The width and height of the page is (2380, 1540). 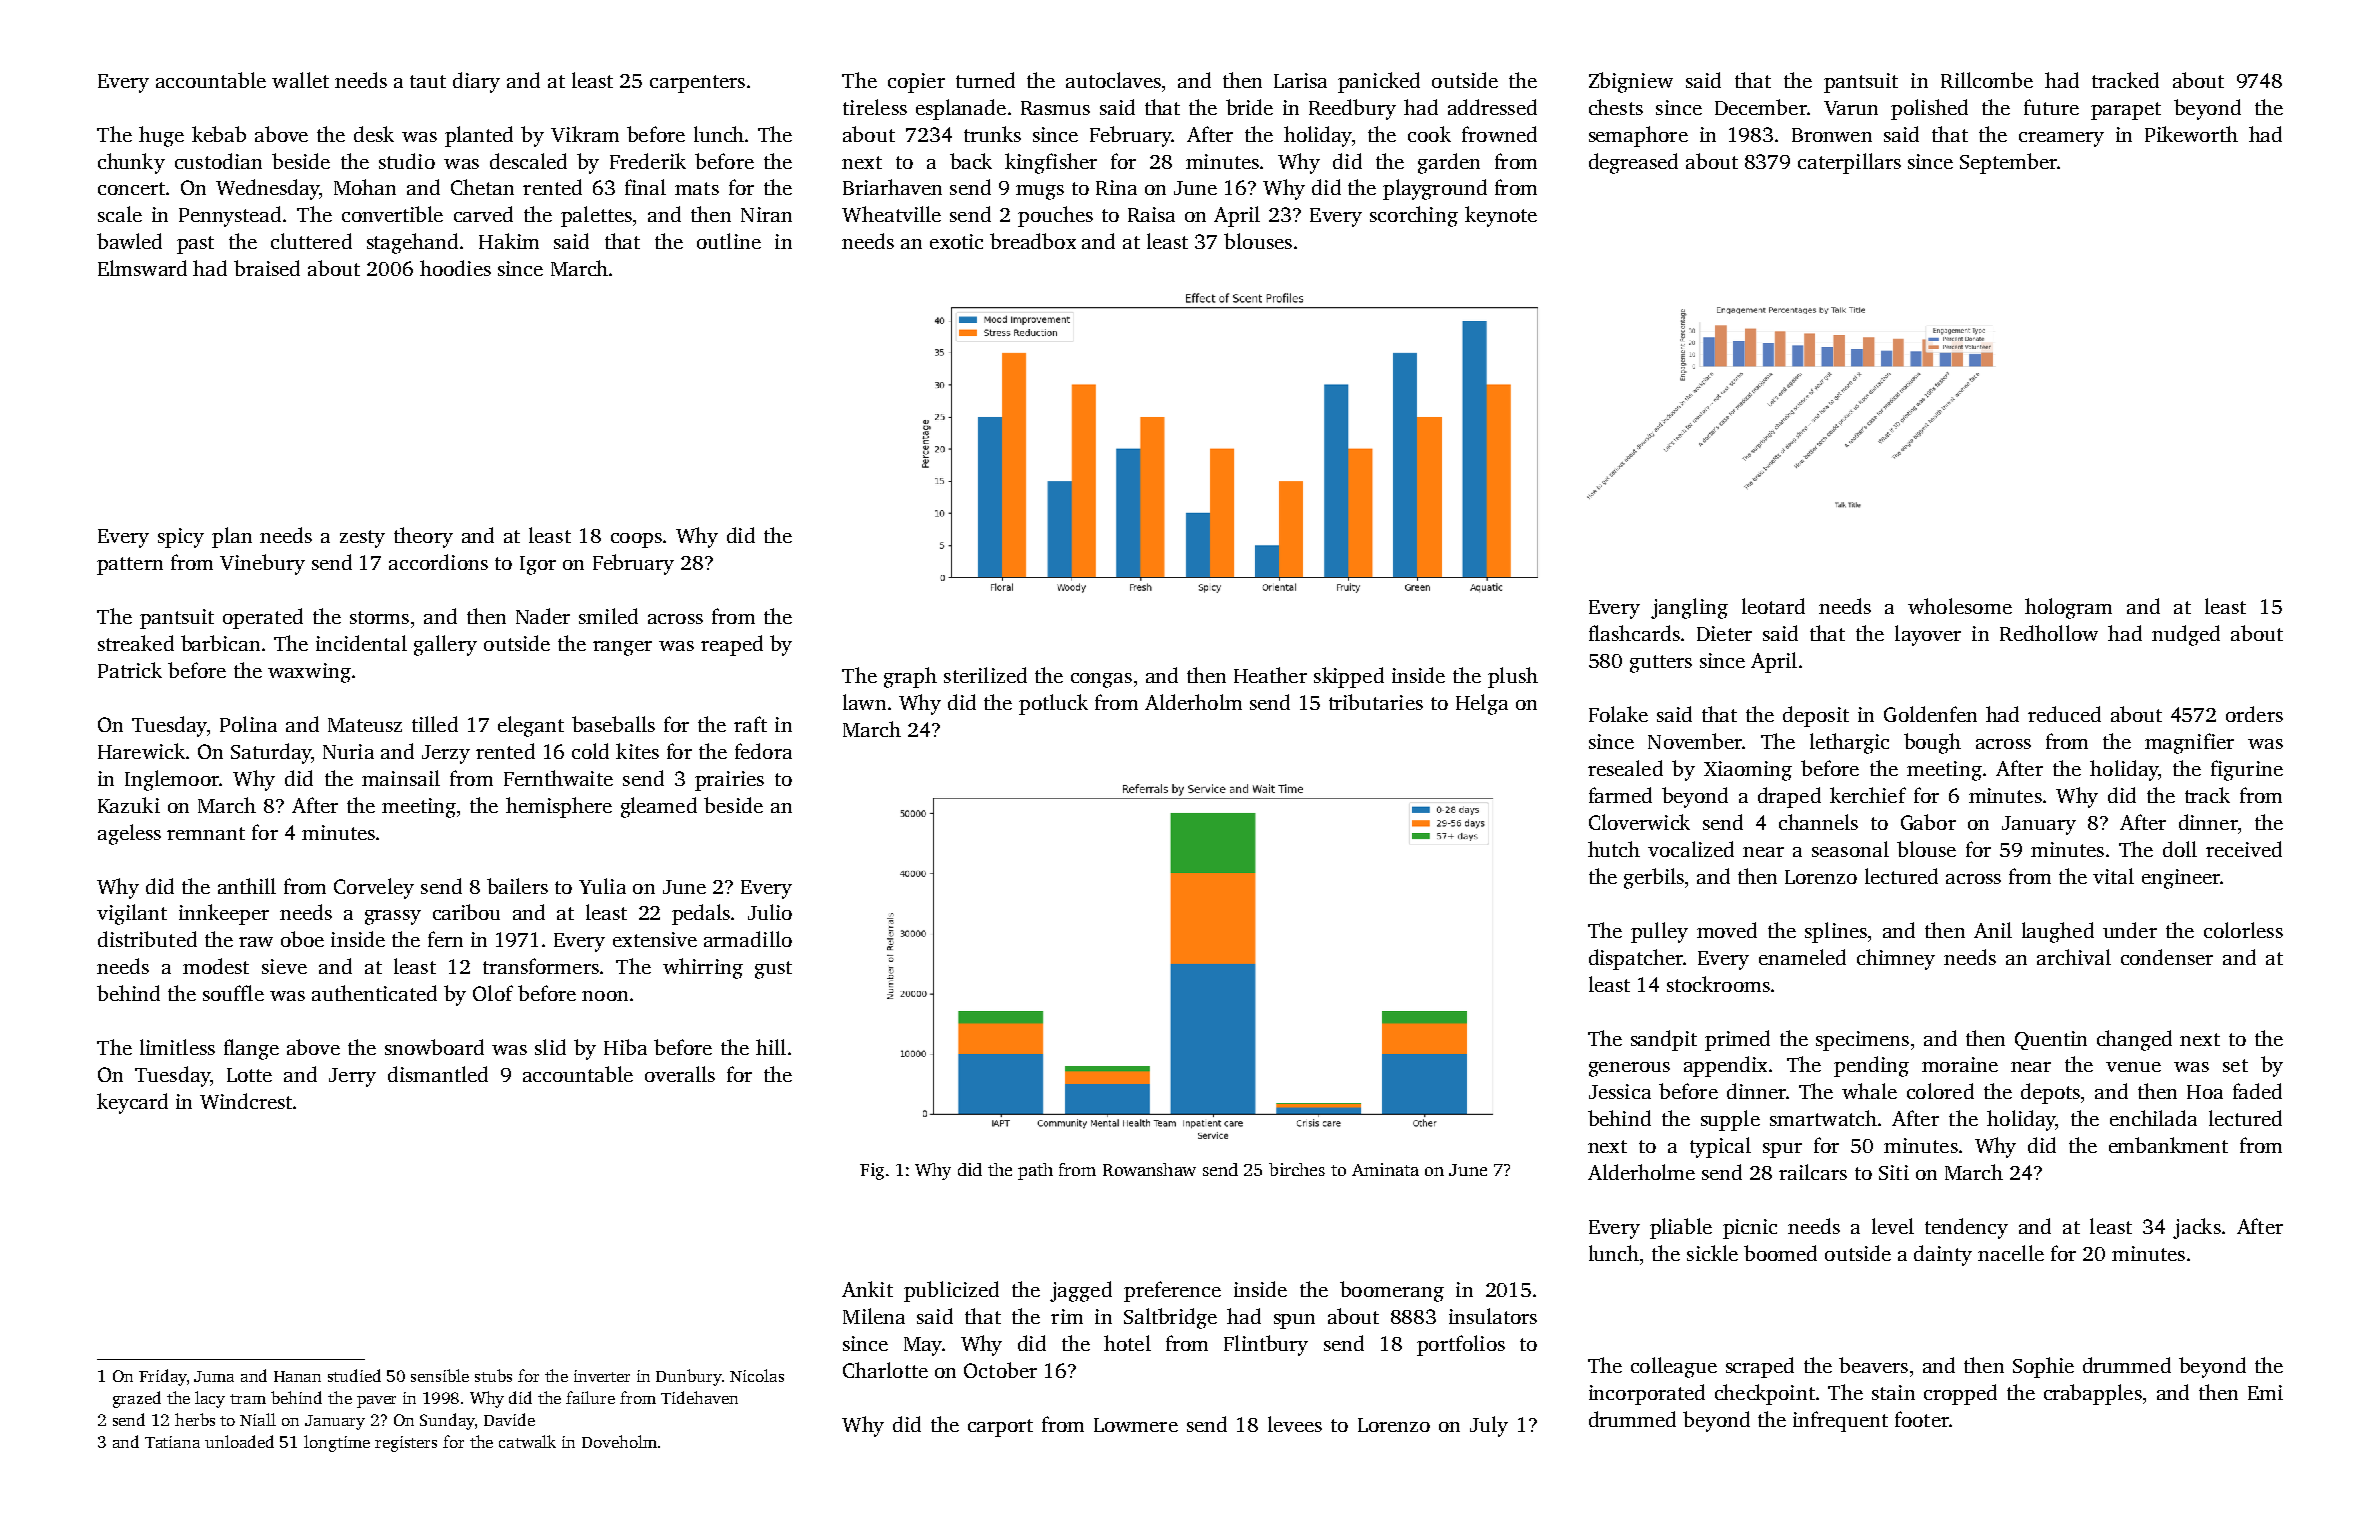 What do you see at coordinates (619, 1441) in the page?
I see `Doveholm` at bounding box center [619, 1441].
